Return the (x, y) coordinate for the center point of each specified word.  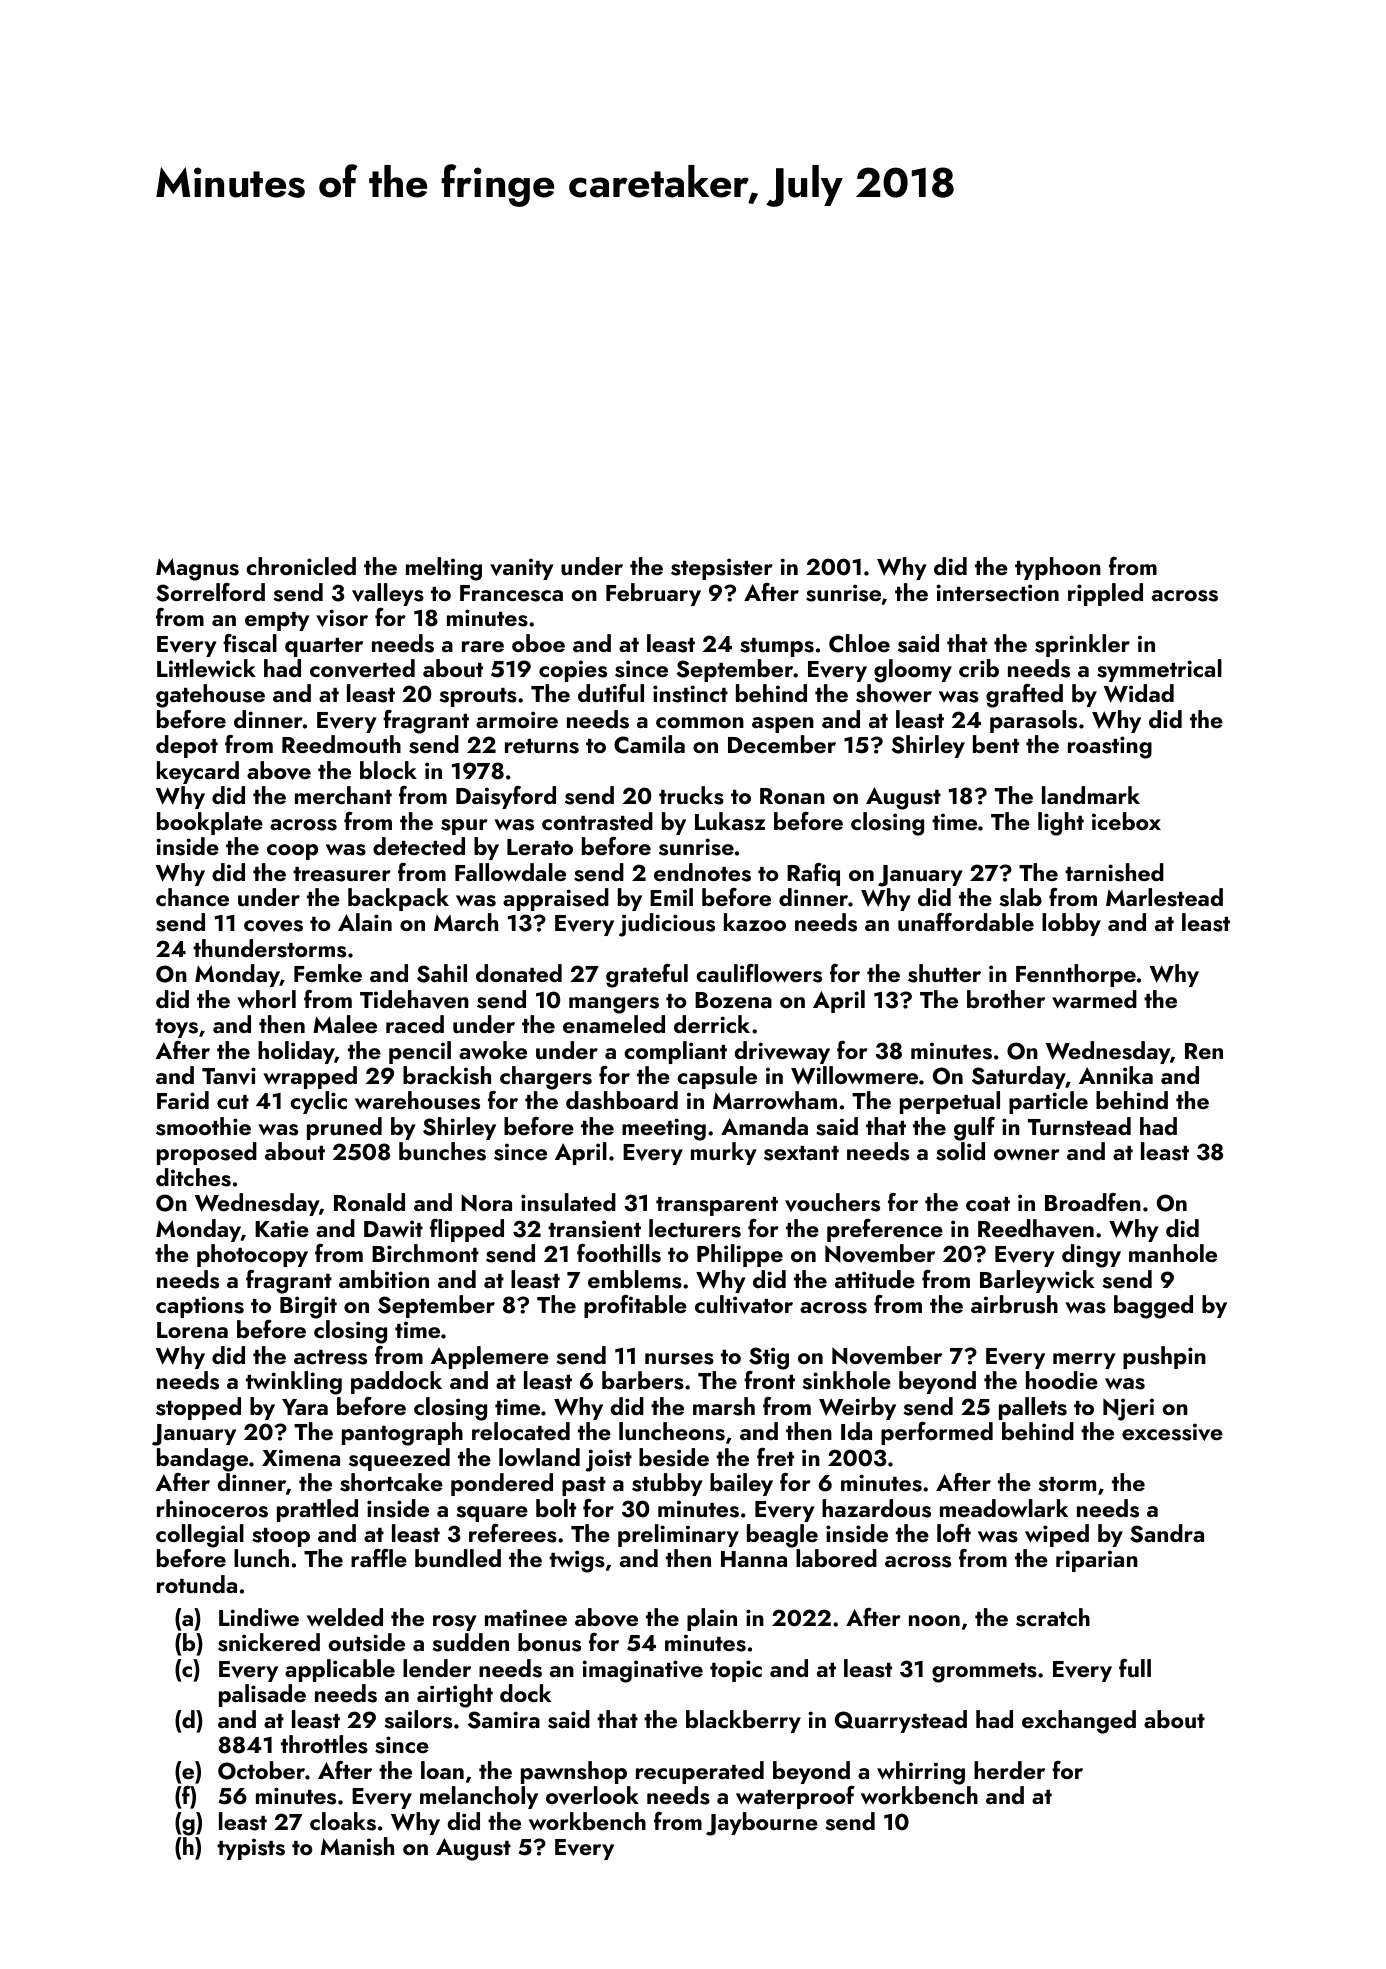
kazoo (755, 922)
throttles (324, 1744)
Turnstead (1079, 1126)
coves (273, 926)
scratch (1053, 1617)
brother (1006, 999)
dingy (1091, 1256)
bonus (549, 1642)
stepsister (722, 569)
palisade (262, 1695)
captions (200, 1307)
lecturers (695, 1228)
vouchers (832, 1202)
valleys (388, 594)
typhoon (1058, 568)
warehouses (417, 1100)
